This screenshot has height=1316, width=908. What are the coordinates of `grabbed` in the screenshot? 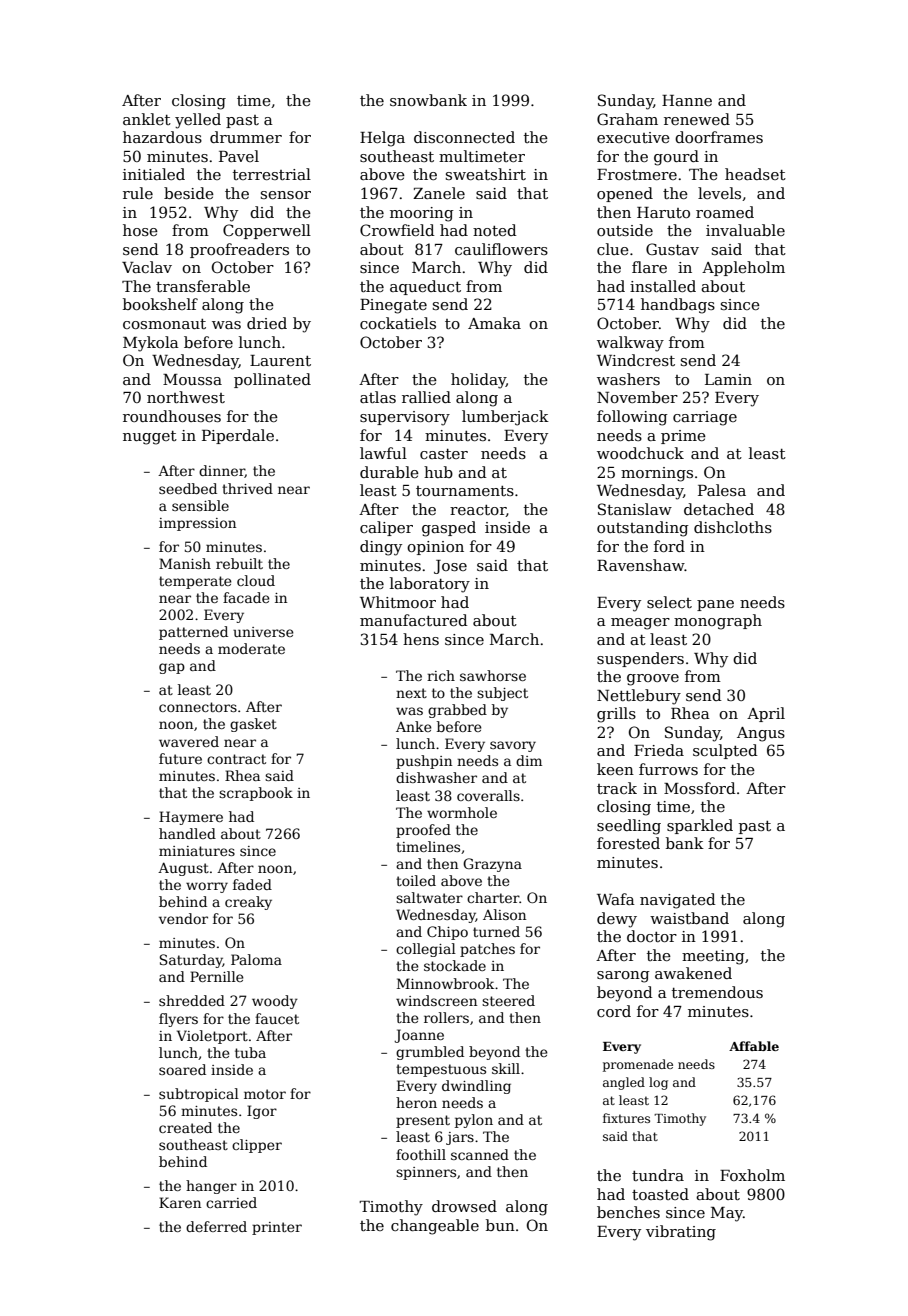 It's located at (457, 711).
